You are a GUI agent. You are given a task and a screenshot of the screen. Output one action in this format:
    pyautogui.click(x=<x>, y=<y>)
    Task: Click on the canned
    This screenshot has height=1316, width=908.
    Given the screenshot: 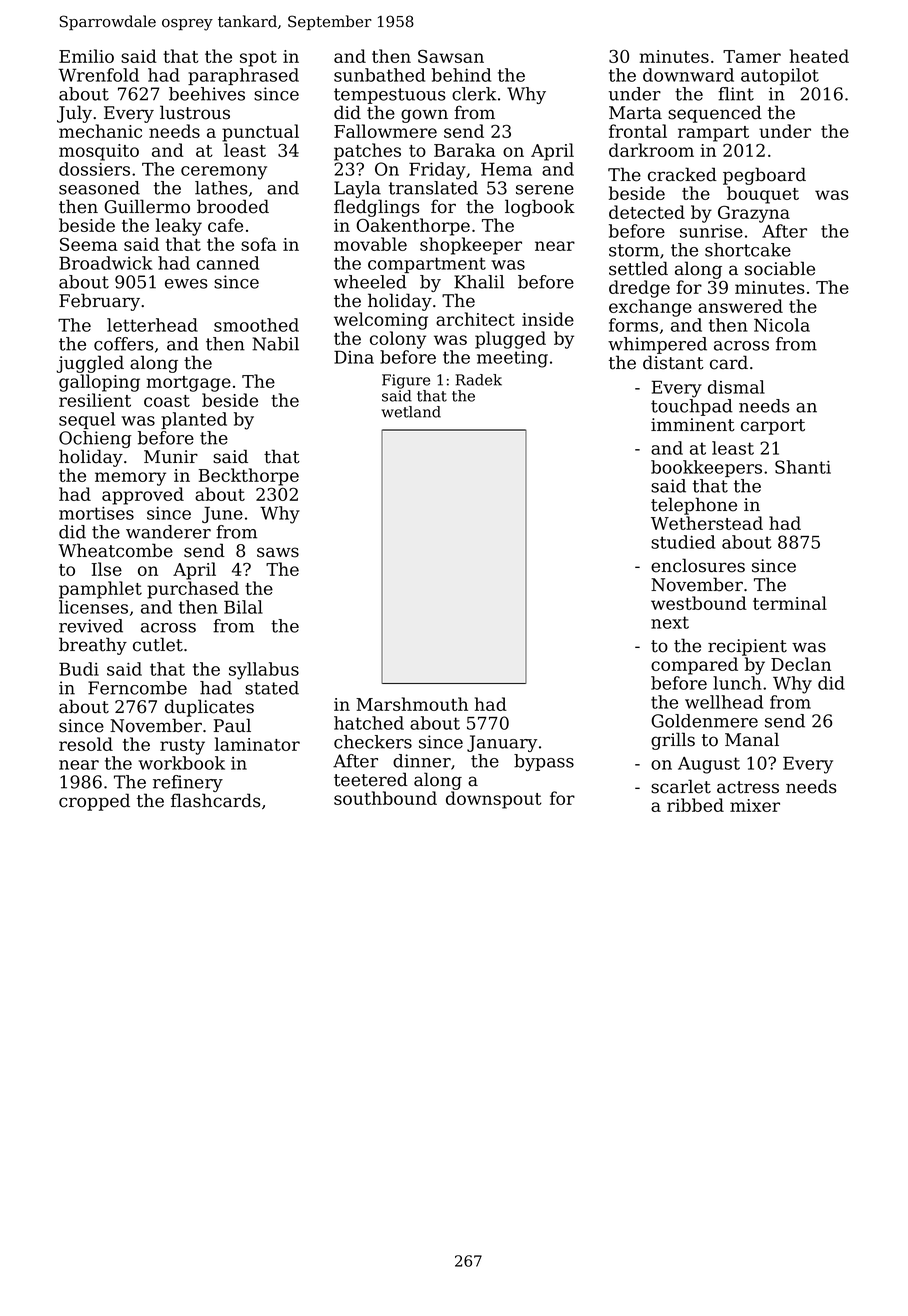 What is the action you would take?
    pyautogui.click(x=228, y=263)
